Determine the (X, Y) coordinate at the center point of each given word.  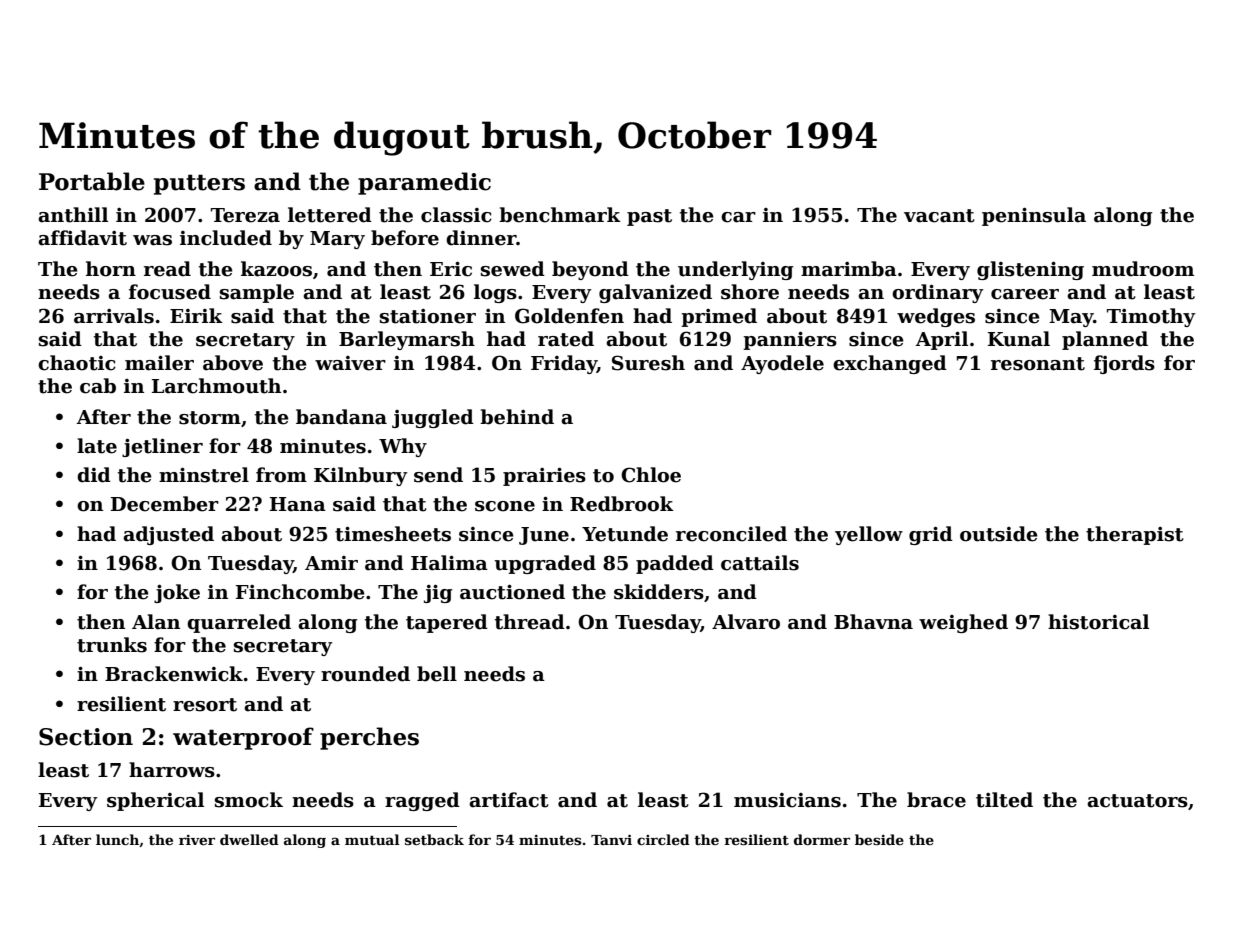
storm (210, 418)
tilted (1004, 800)
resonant (1038, 364)
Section (86, 737)
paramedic (424, 183)
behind (517, 417)
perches (369, 738)
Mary (337, 240)
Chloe (651, 475)
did (94, 475)
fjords (1124, 364)
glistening (1030, 270)
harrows (172, 770)
